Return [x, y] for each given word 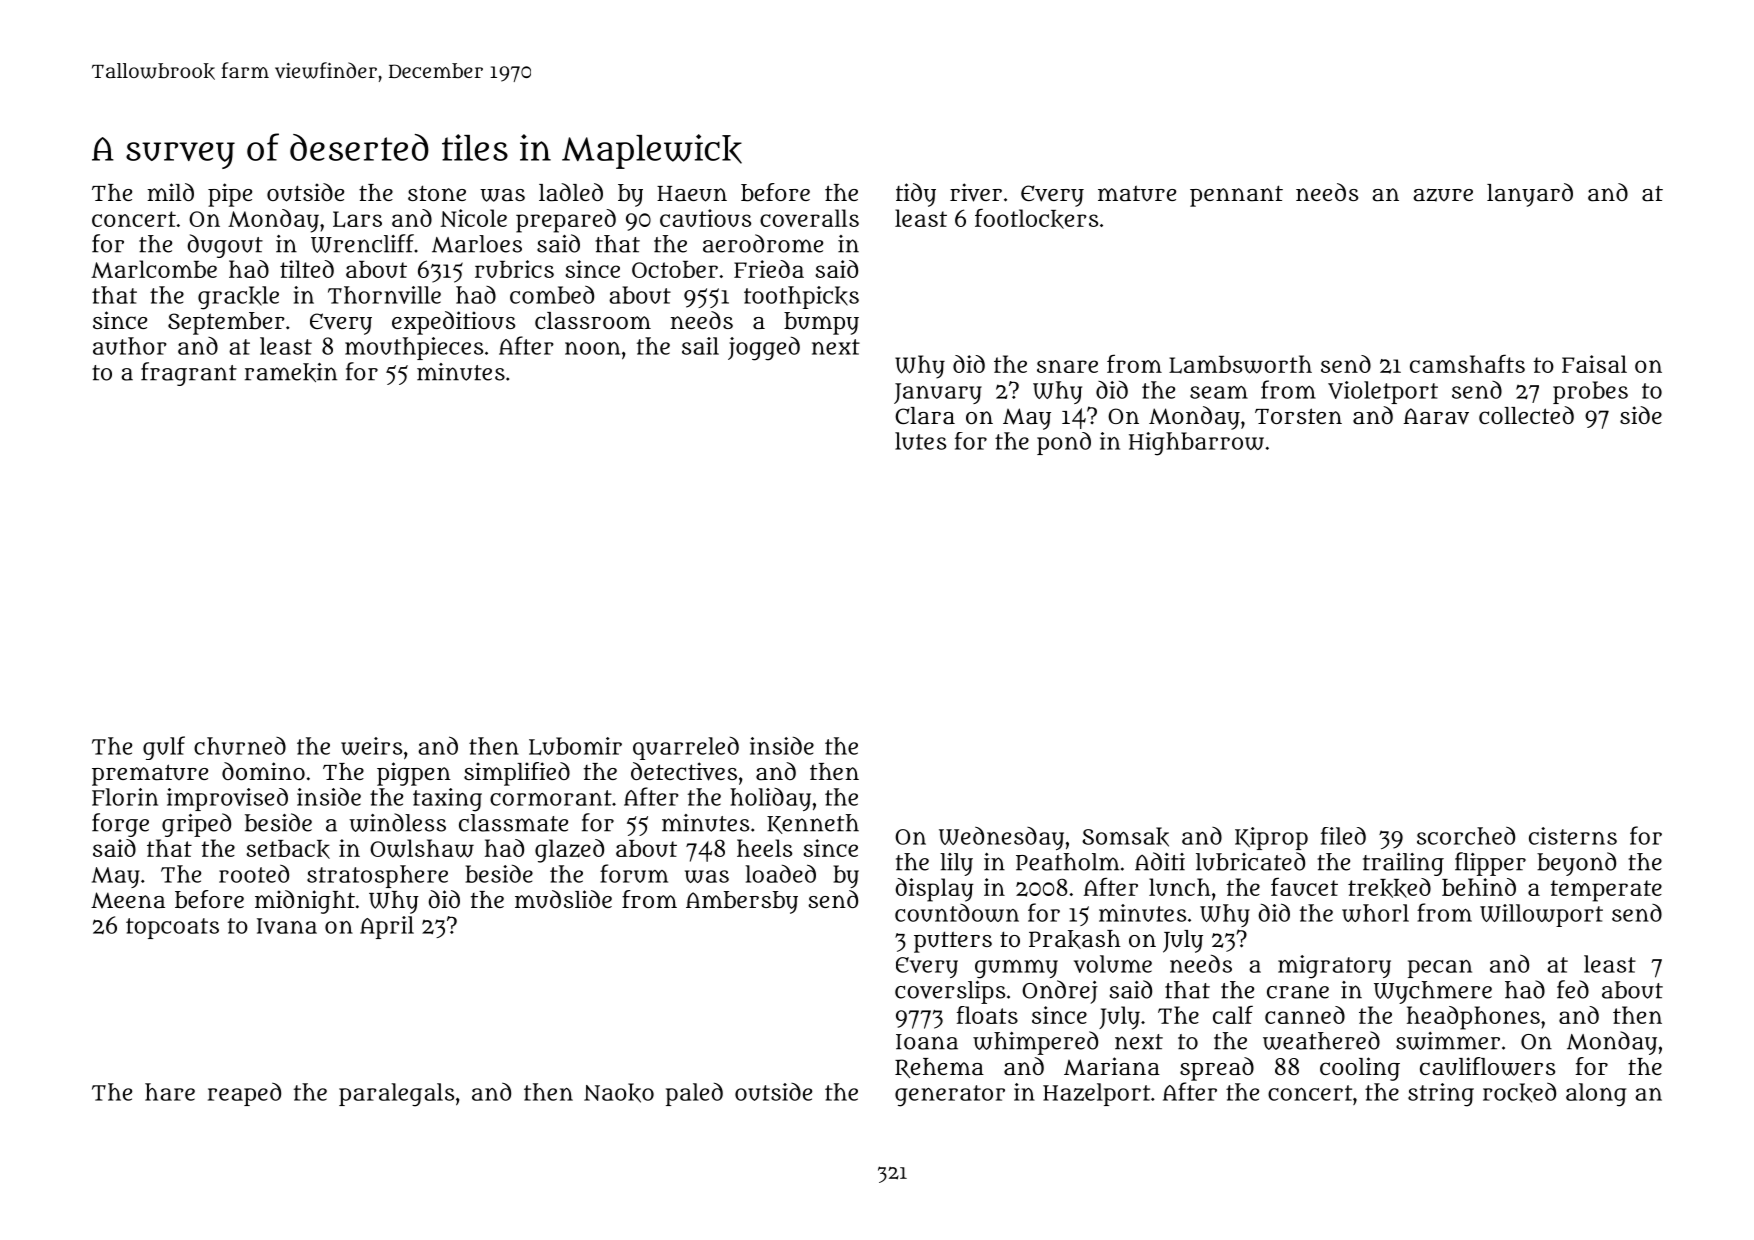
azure [1443, 195]
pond [1064, 443]
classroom [593, 320]
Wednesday [1001, 838]
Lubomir [575, 746]
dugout [225, 246]
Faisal [1594, 364]
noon [592, 348]
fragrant [189, 374]
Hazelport [1096, 1094]
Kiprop [1271, 838]
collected [1526, 415]
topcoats [172, 928]
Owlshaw [422, 848]
